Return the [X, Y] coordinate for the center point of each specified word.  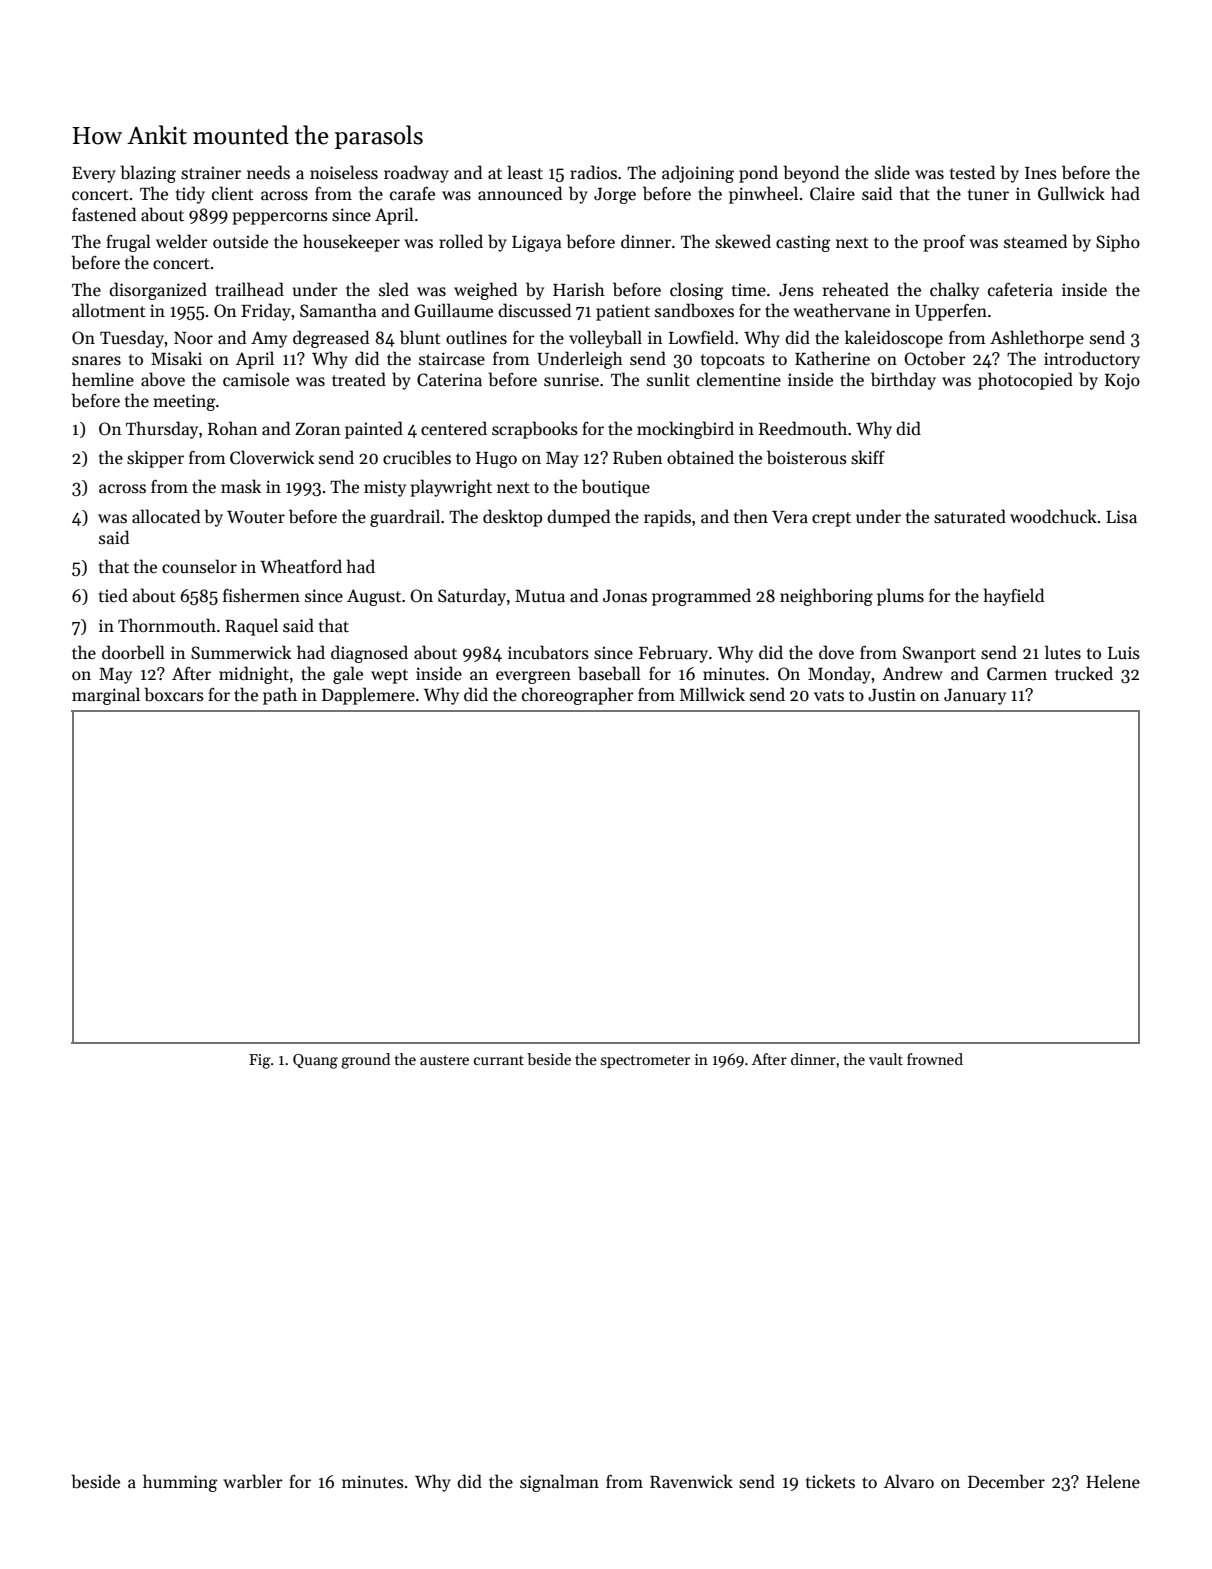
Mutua [540, 596]
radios [593, 172]
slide [892, 172]
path [280, 696]
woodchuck [1053, 516]
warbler [253, 1481]
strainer [211, 173]
